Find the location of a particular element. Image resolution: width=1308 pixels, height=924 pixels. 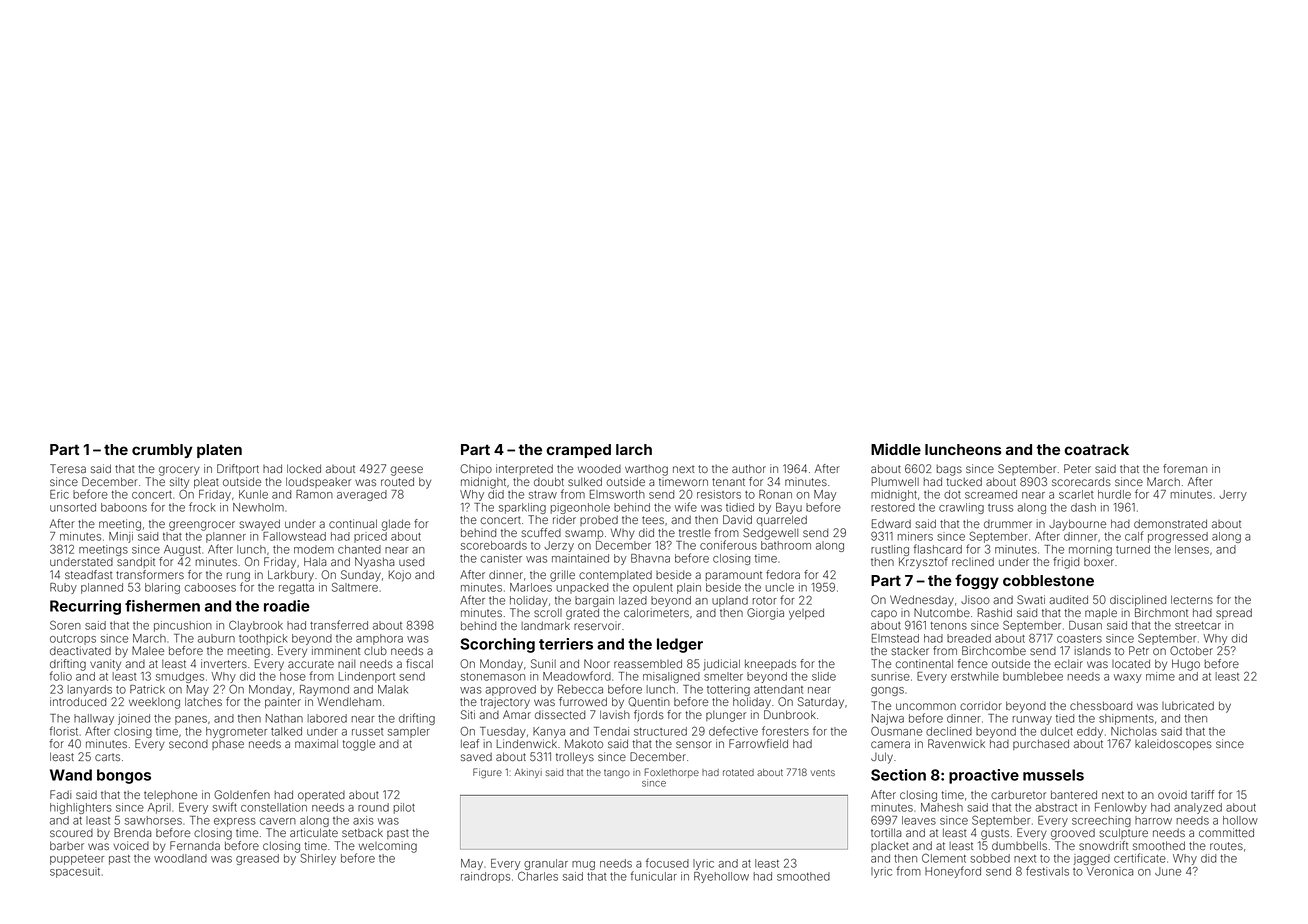

Foxlethorpe is located at coordinates (672, 773).
